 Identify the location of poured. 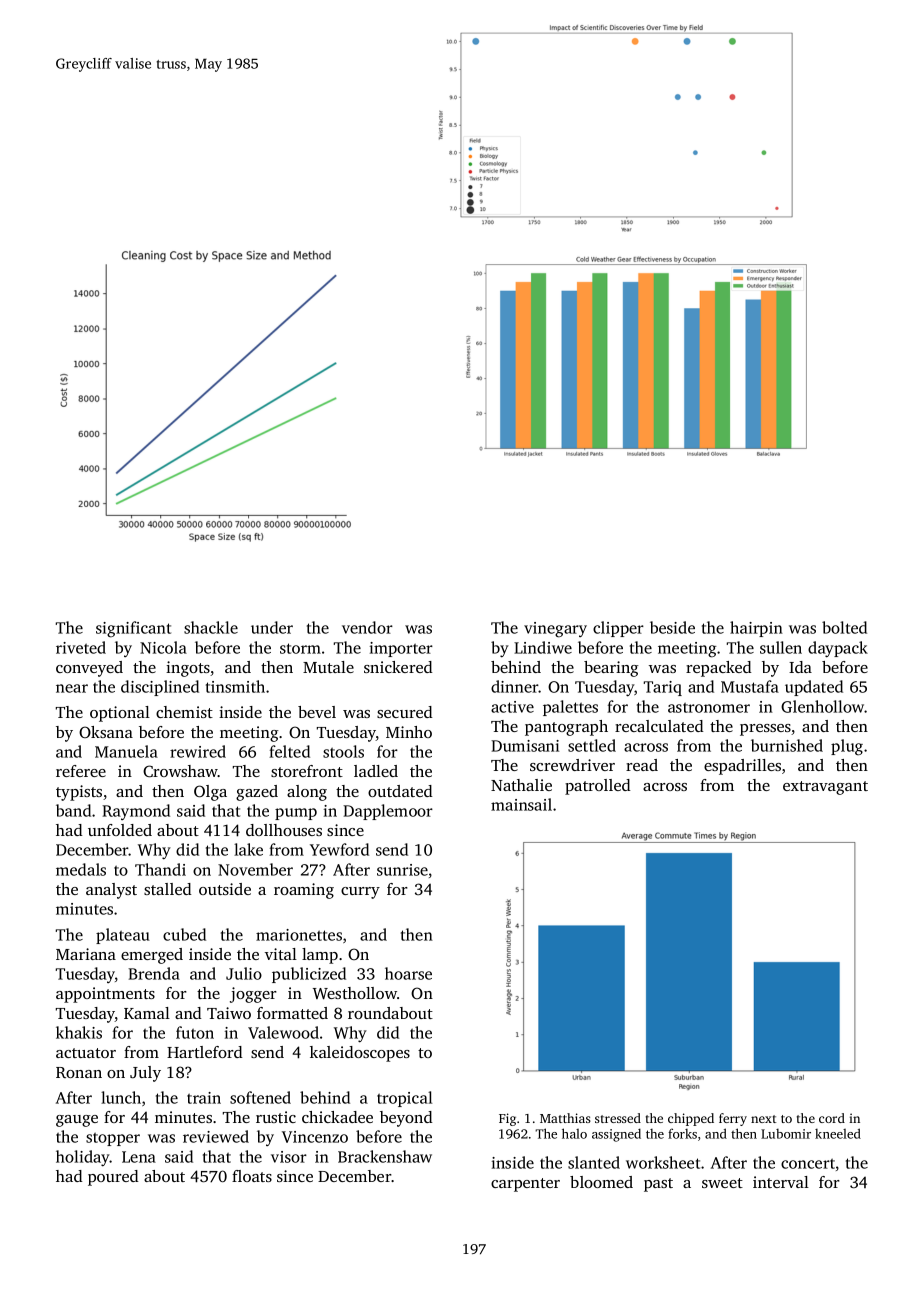
(113, 1178).
